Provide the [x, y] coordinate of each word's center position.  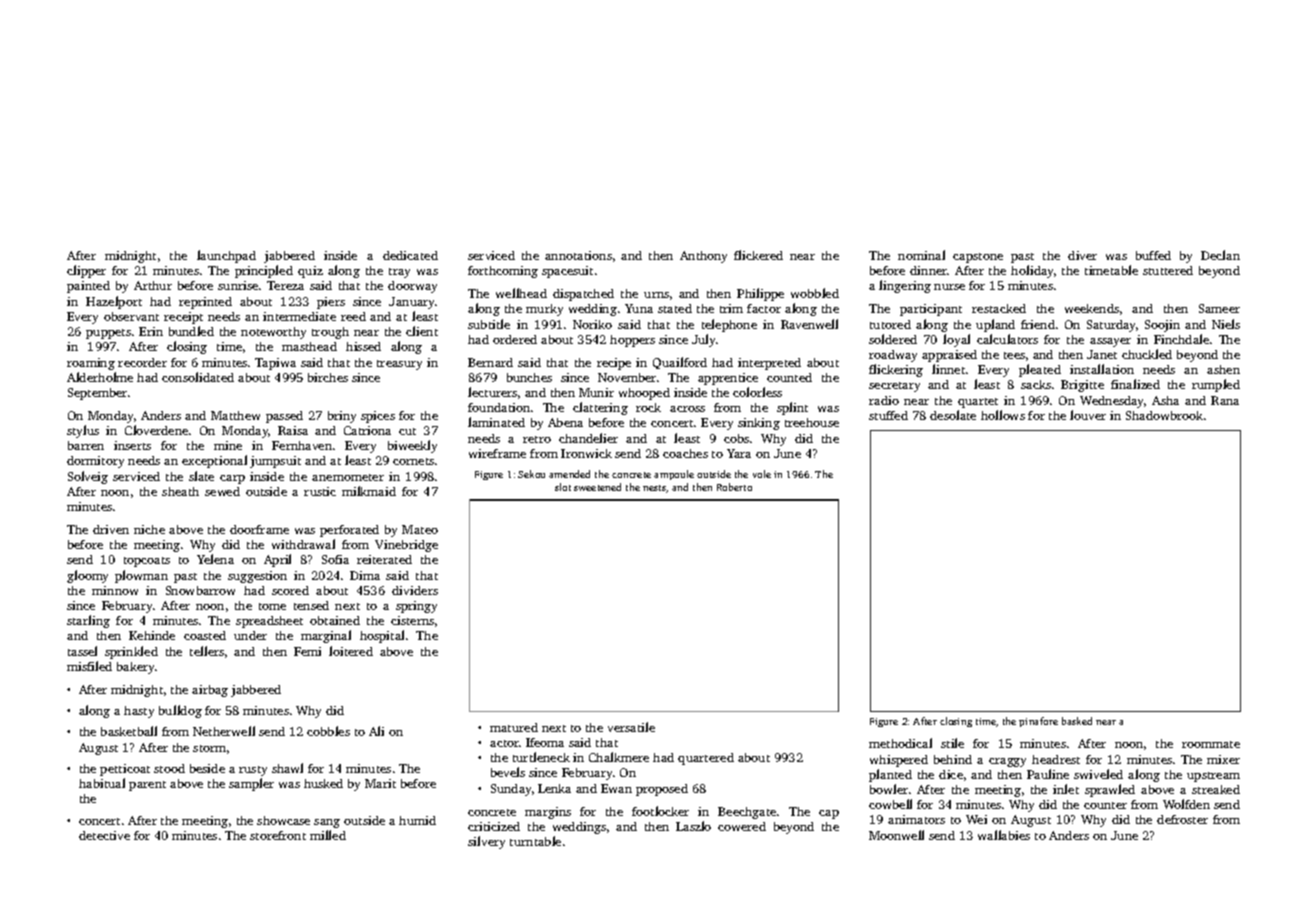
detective [104, 835]
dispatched [583, 295]
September [97, 394]
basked [1077, 721]
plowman [141, 576]
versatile [631, 727]
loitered [351, 651]
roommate [1211, 744]
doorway [412, 287]
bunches [529, 377]
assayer [1110, 342]
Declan [1220, 255]
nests [654, 488]
